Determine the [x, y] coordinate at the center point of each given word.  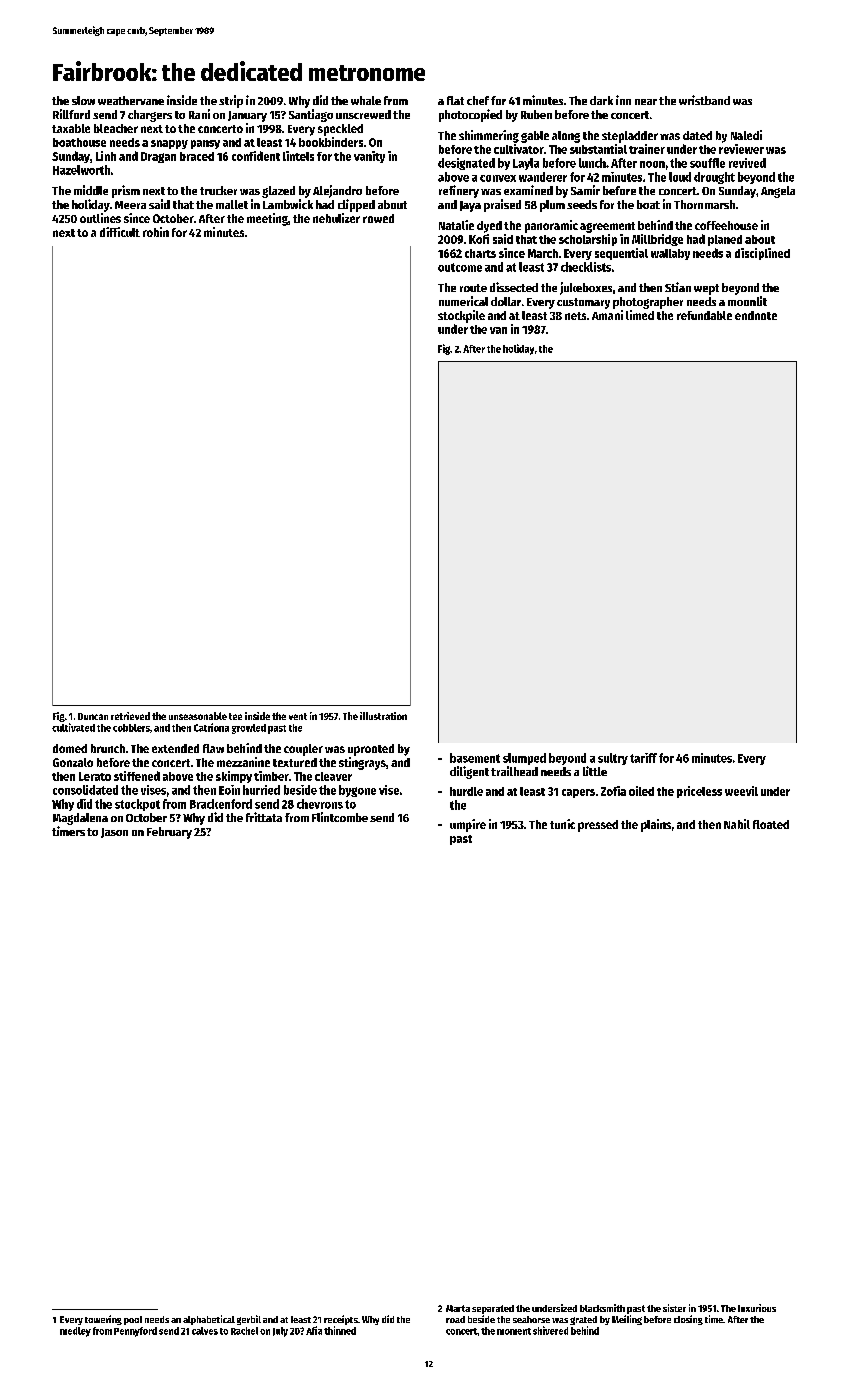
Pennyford [135, 1332]
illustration [383, 716]
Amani [607, 315]
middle [91, 190]
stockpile [461, 316]
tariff [643, 758]
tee [235, 716]
